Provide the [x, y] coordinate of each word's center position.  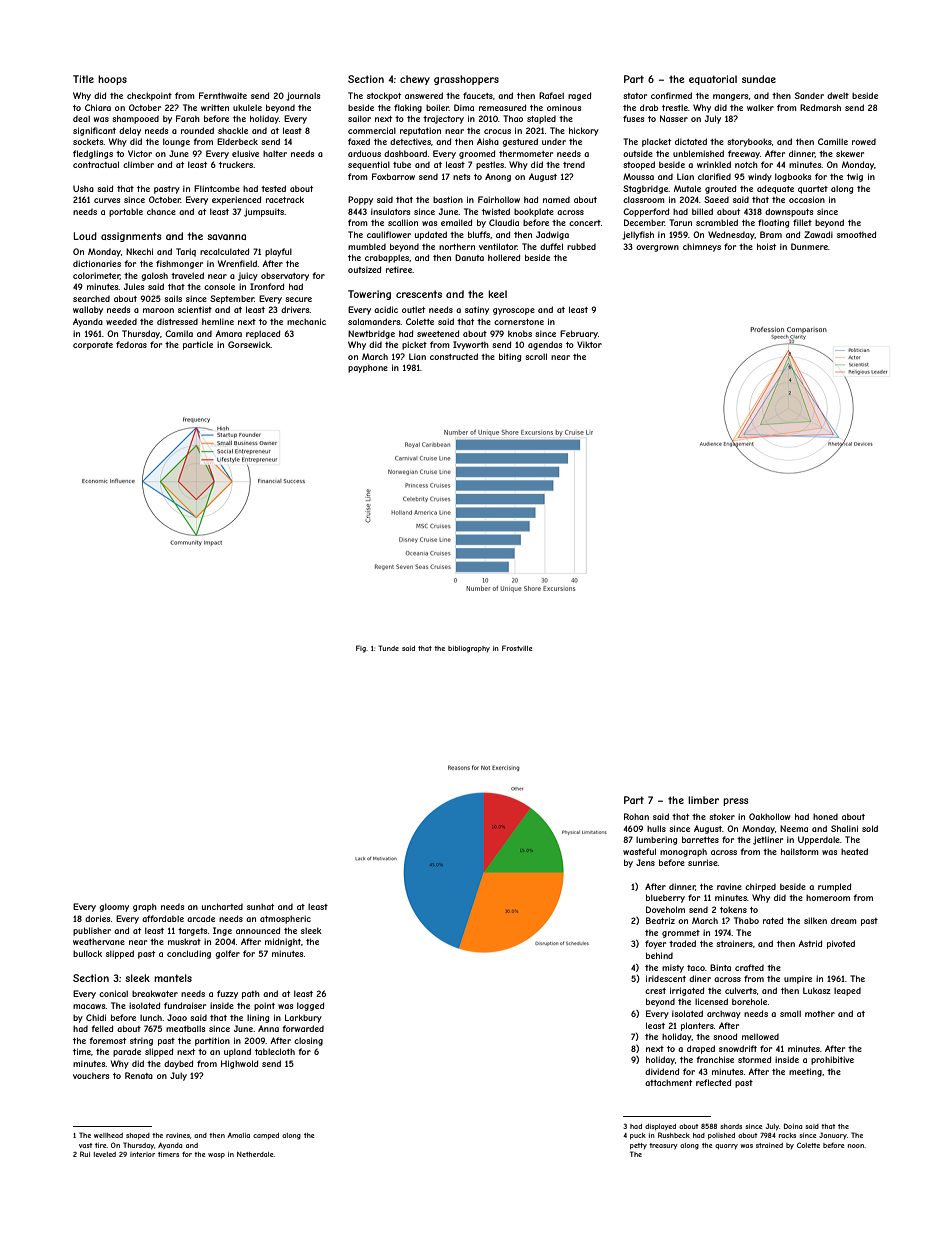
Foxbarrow [393, 176]
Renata [139, 1075]
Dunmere [809, 246]
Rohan [636, 816]
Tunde [388, 648]
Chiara [98, 107]
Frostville [517, 648]
